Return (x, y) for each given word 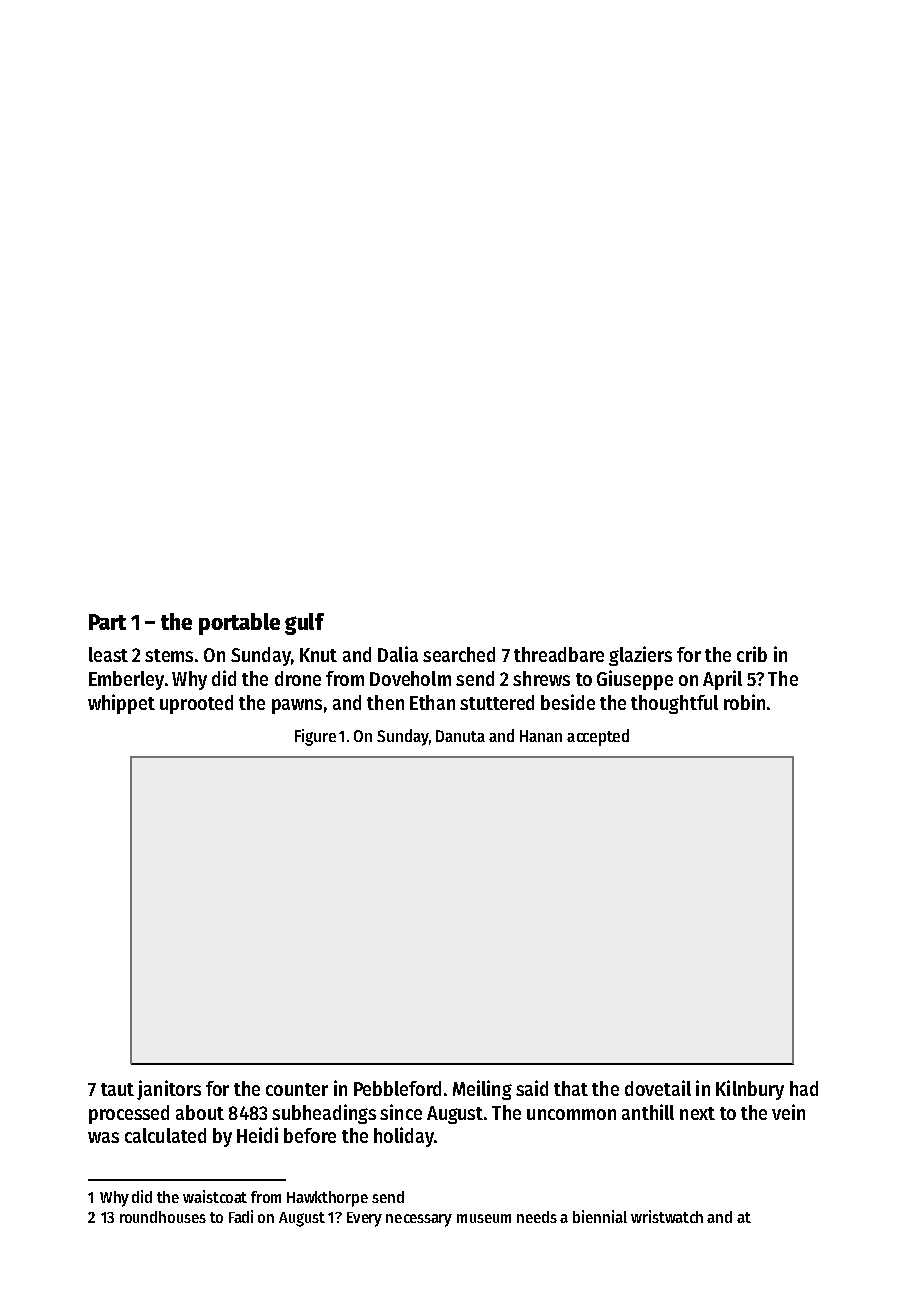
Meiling (482, 1090)
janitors (169, 1090)
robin (744, 702)
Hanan (541, 736)
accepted (598, 737)
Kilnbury (750, 1090)
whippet (121, 704)
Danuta (460, 736)
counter (297, 1089)
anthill (648, 1112)
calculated (165, 1135)
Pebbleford (397, 1088)
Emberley (126, 680)
